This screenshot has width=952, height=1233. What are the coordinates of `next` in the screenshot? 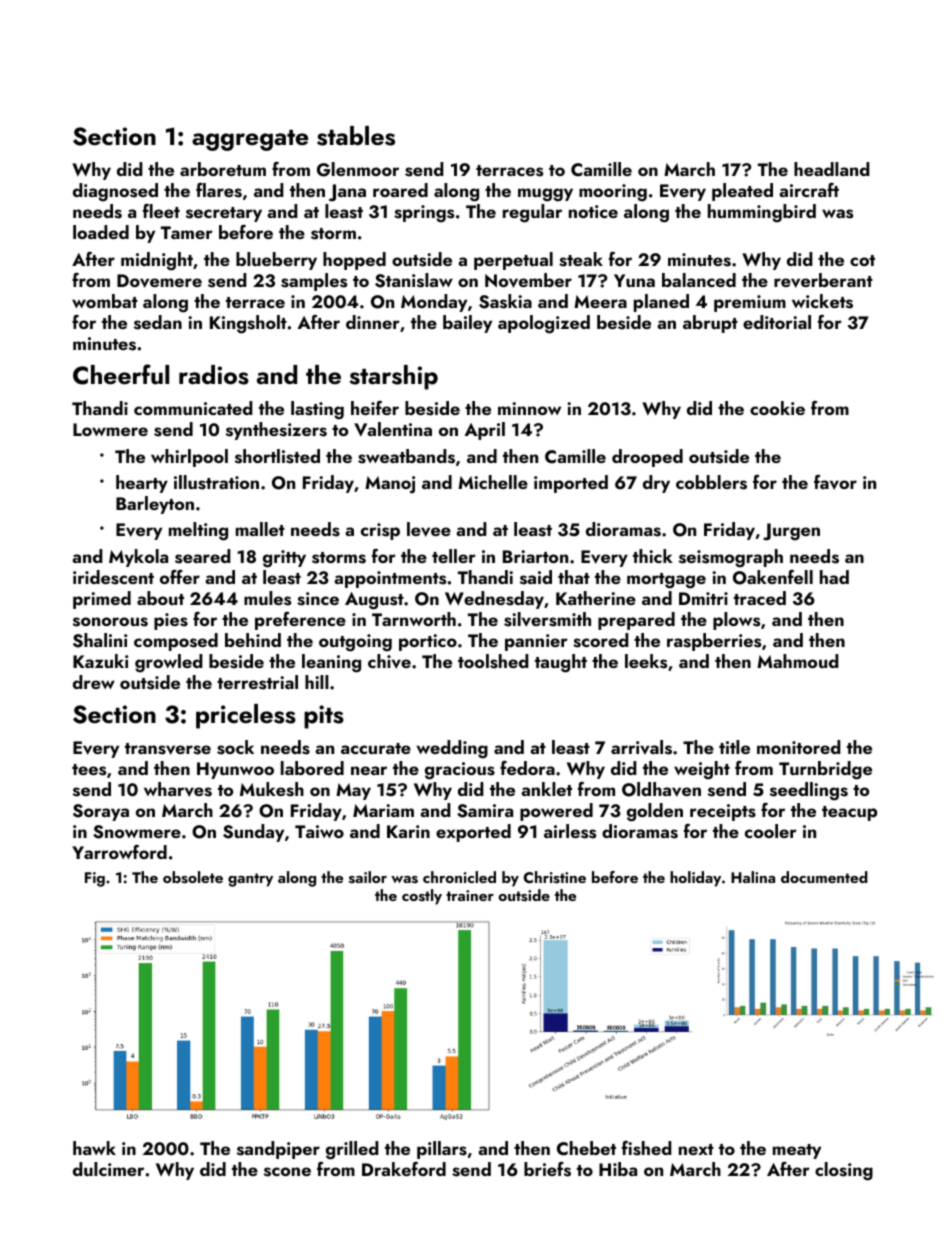 It's located at (696, 1149).
